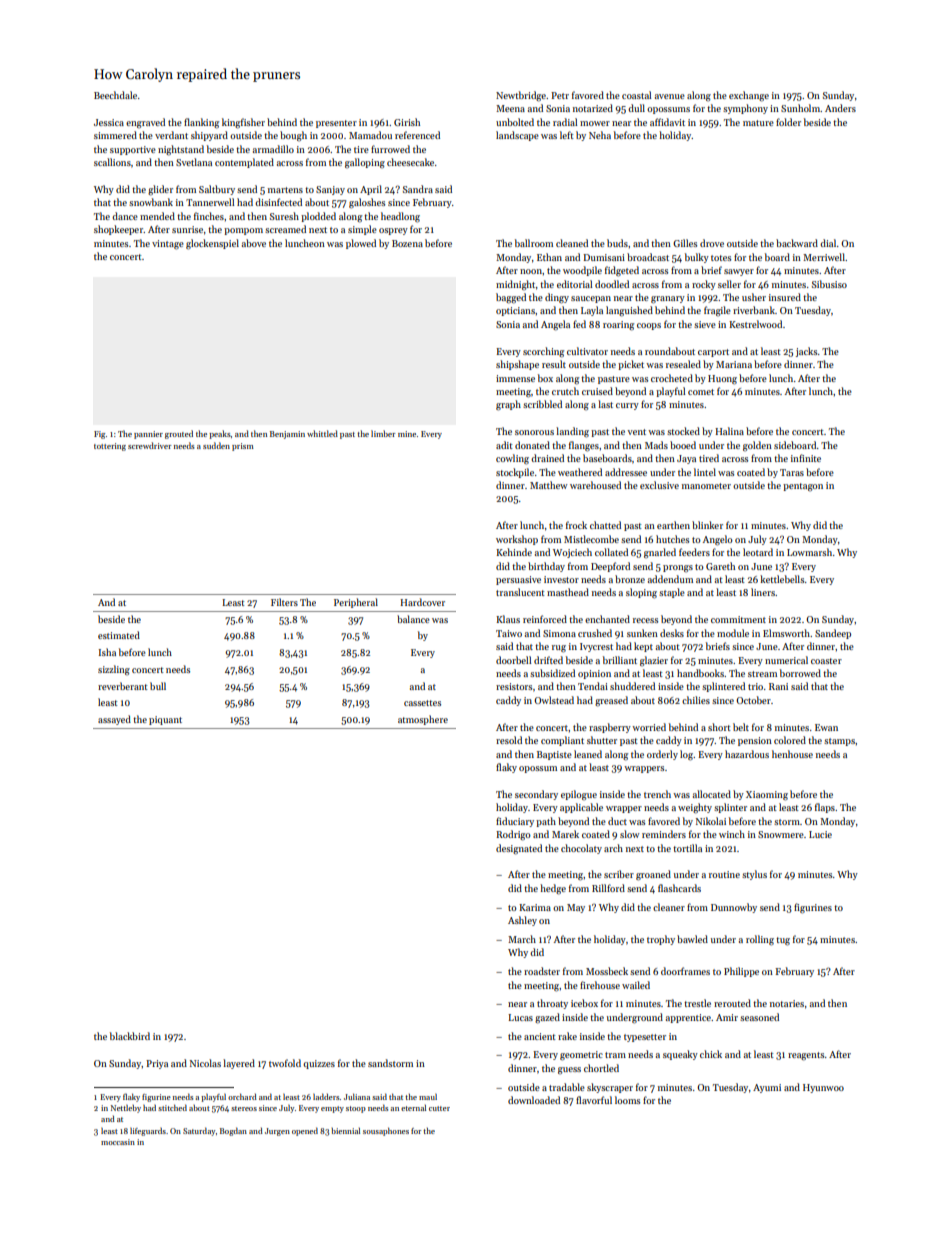  What do you see at coordinates (336, 124) in the document?
I see `presenter` at bounding box center [336, 124].
